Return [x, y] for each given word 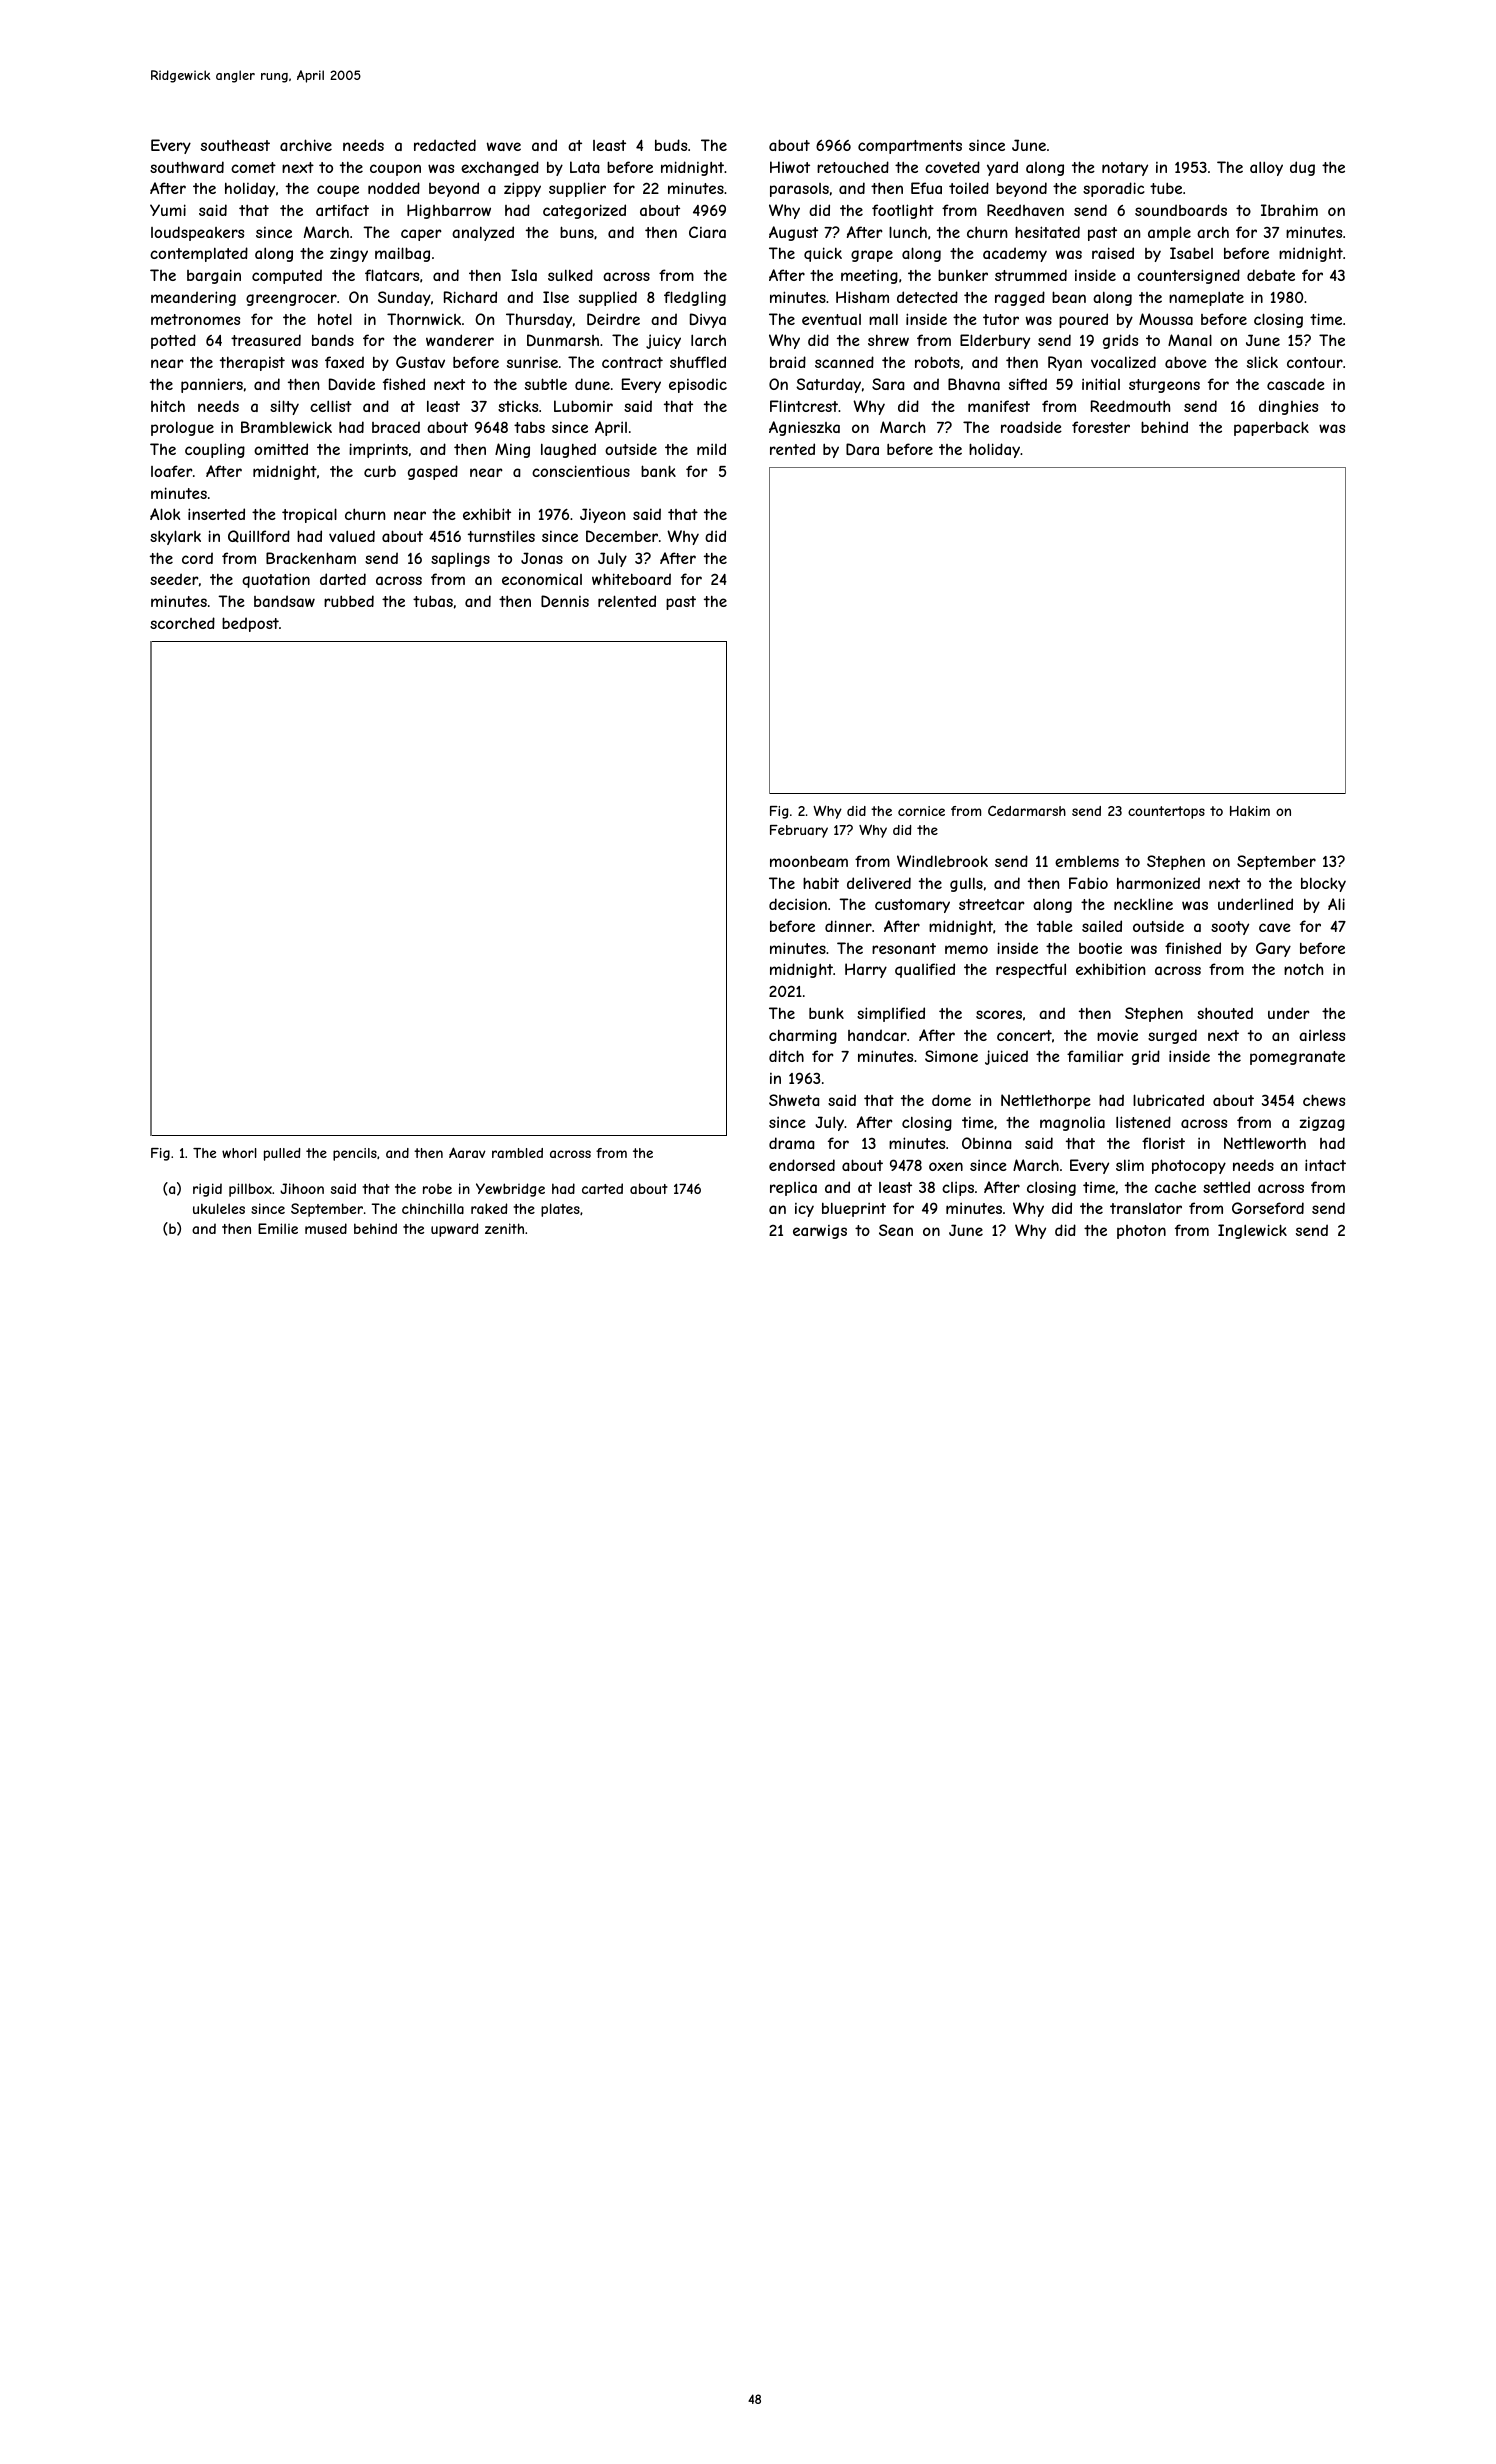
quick [823, 254]
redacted [445, 145]
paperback [1271, 428]
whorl [239, 1153]
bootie [1100, 948]
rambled [517, 1153]
